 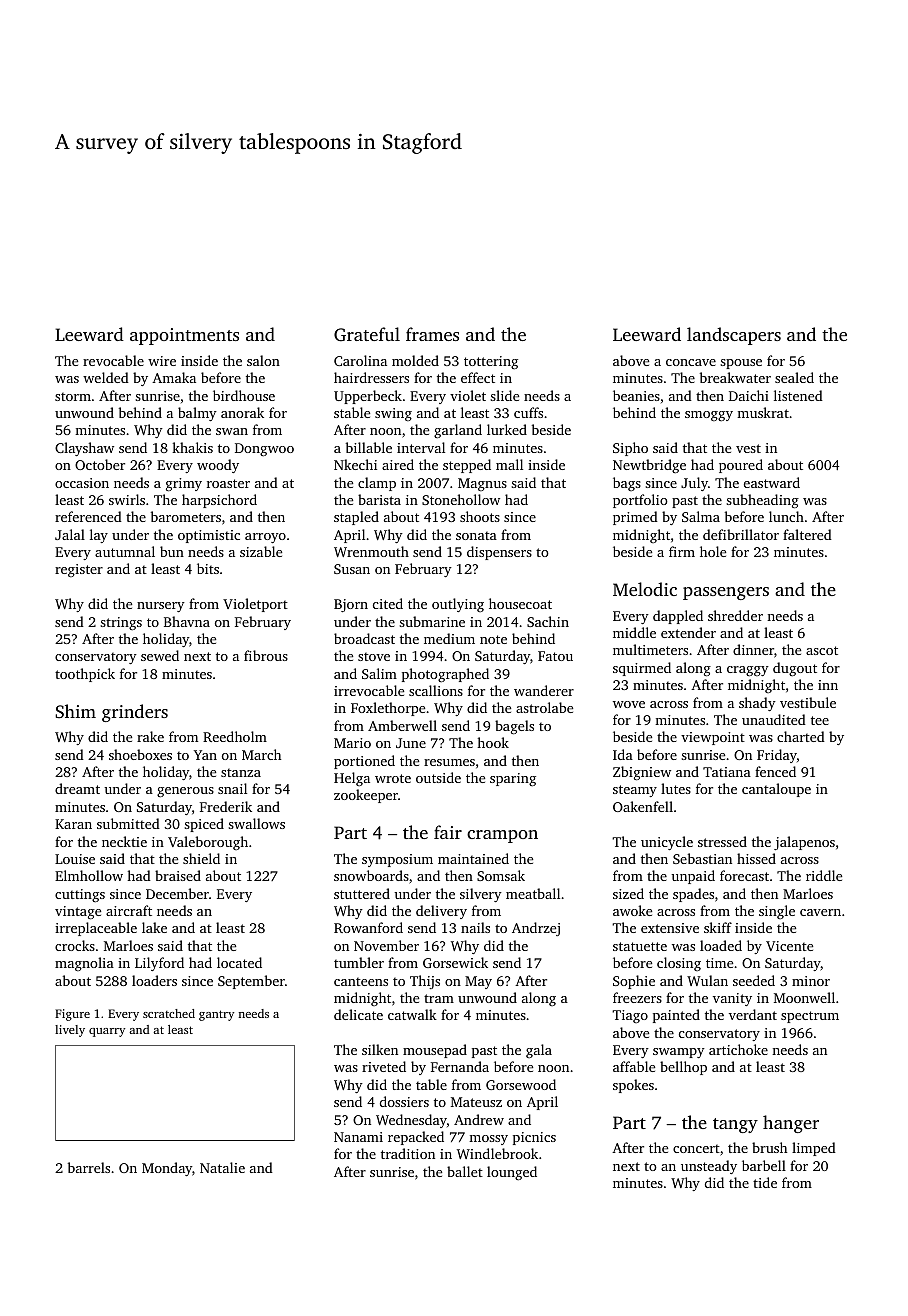 What do you see at coordinates (482, 484) in the screenshot?
I see `Magnus` at bounding box center [482, 484].
